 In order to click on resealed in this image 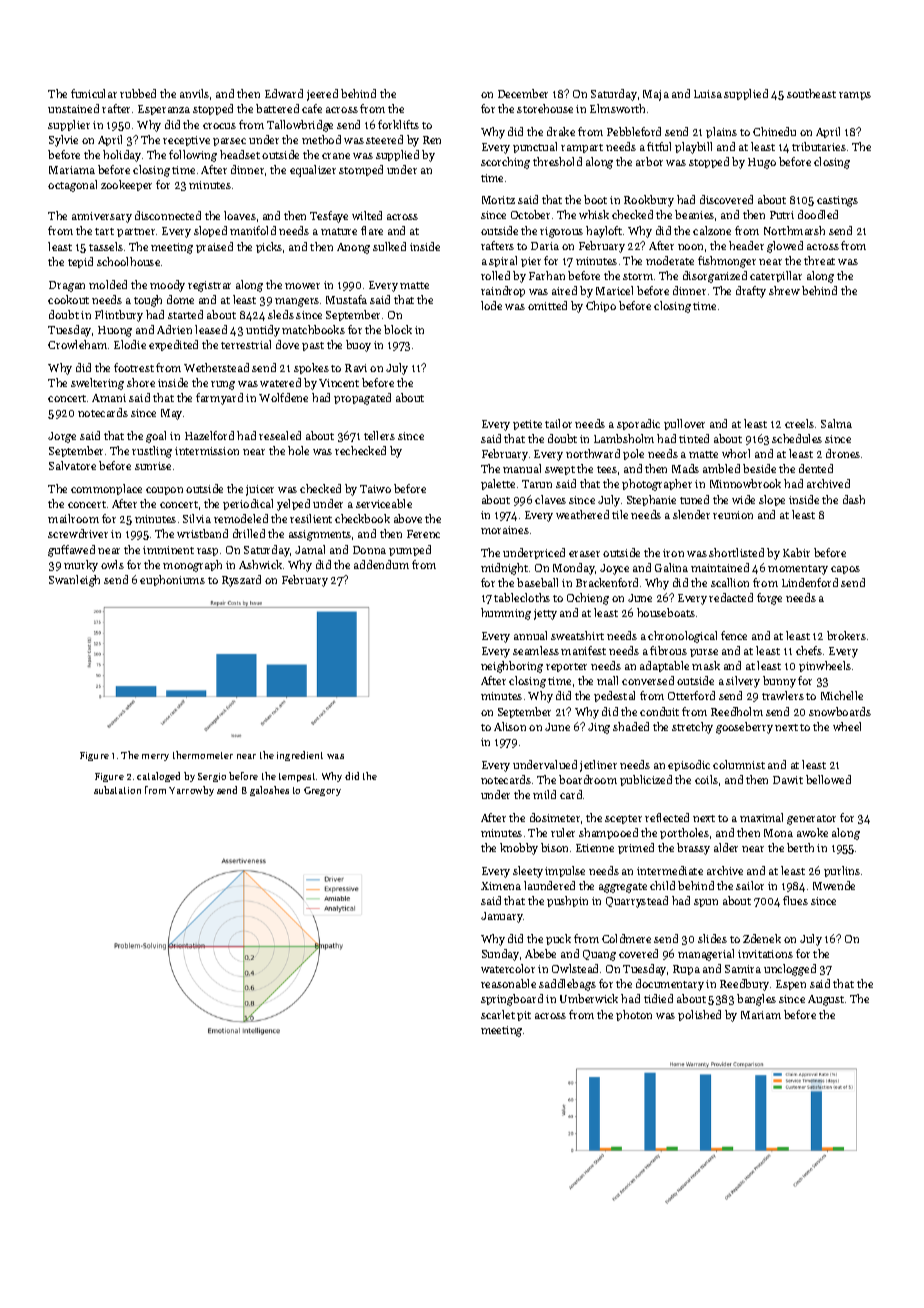, I will do `click(280, 435)`.
